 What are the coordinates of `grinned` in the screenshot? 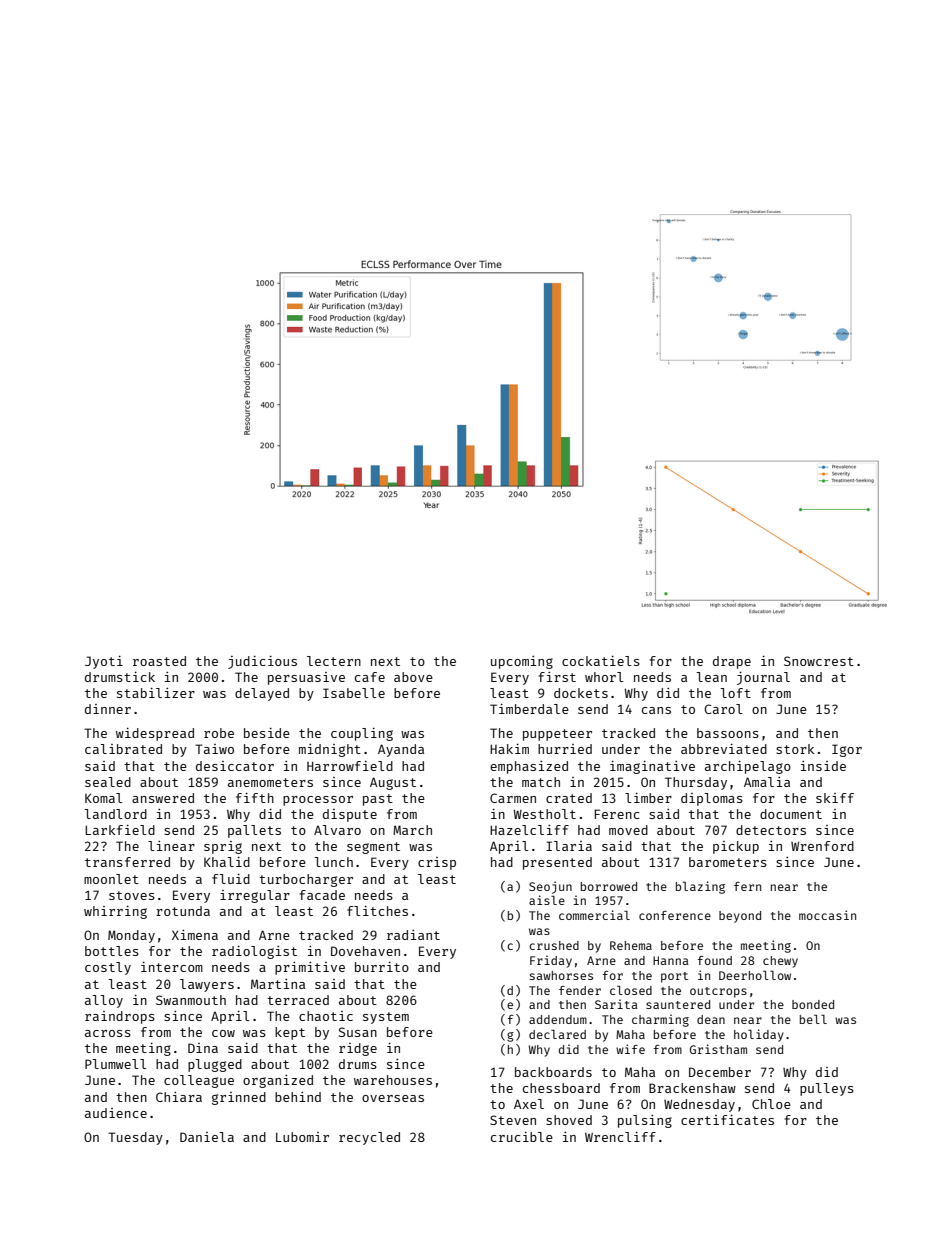 It's located at (239, 1098).
